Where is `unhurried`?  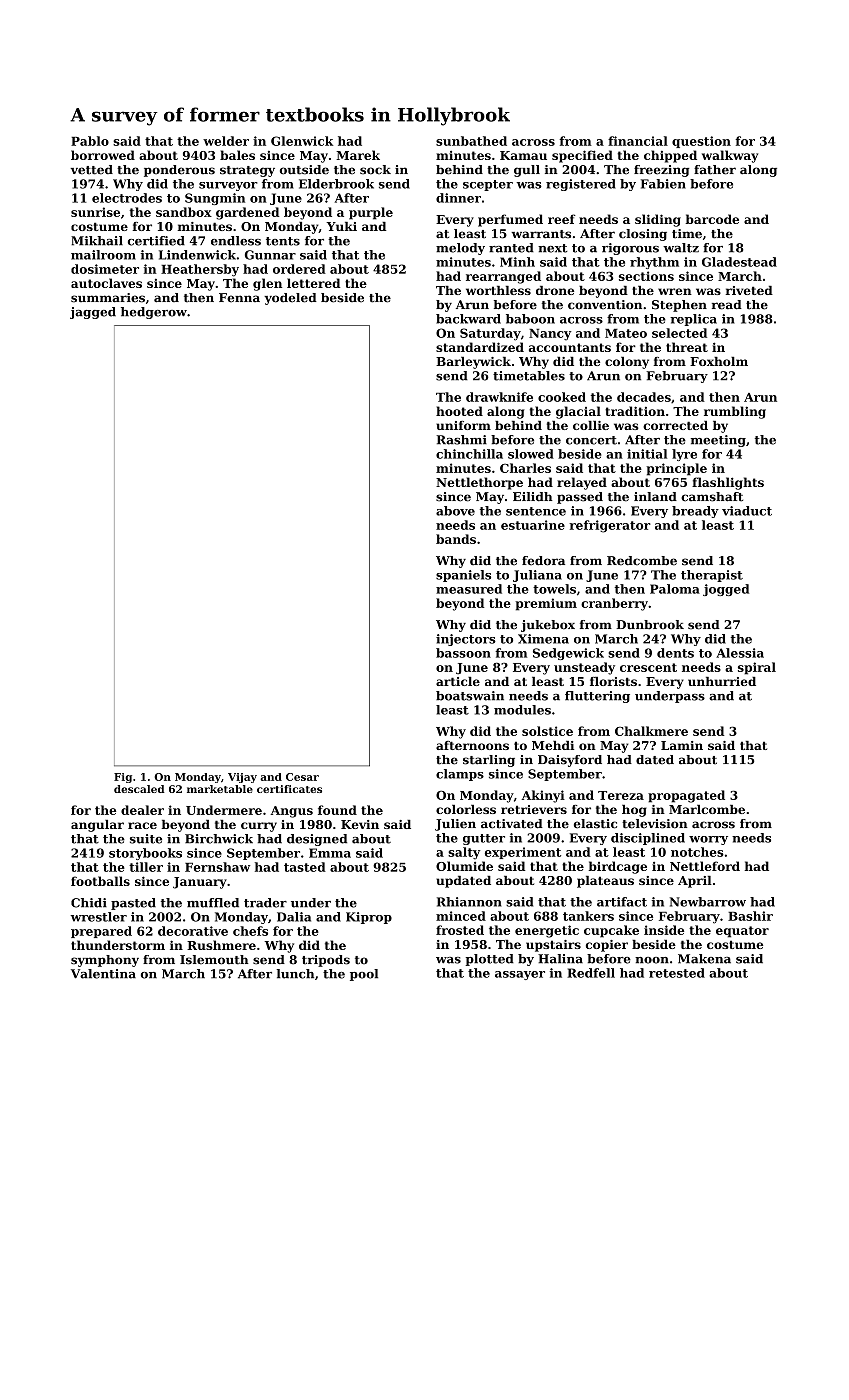
unhurried is located at coordinates (722, 681).
